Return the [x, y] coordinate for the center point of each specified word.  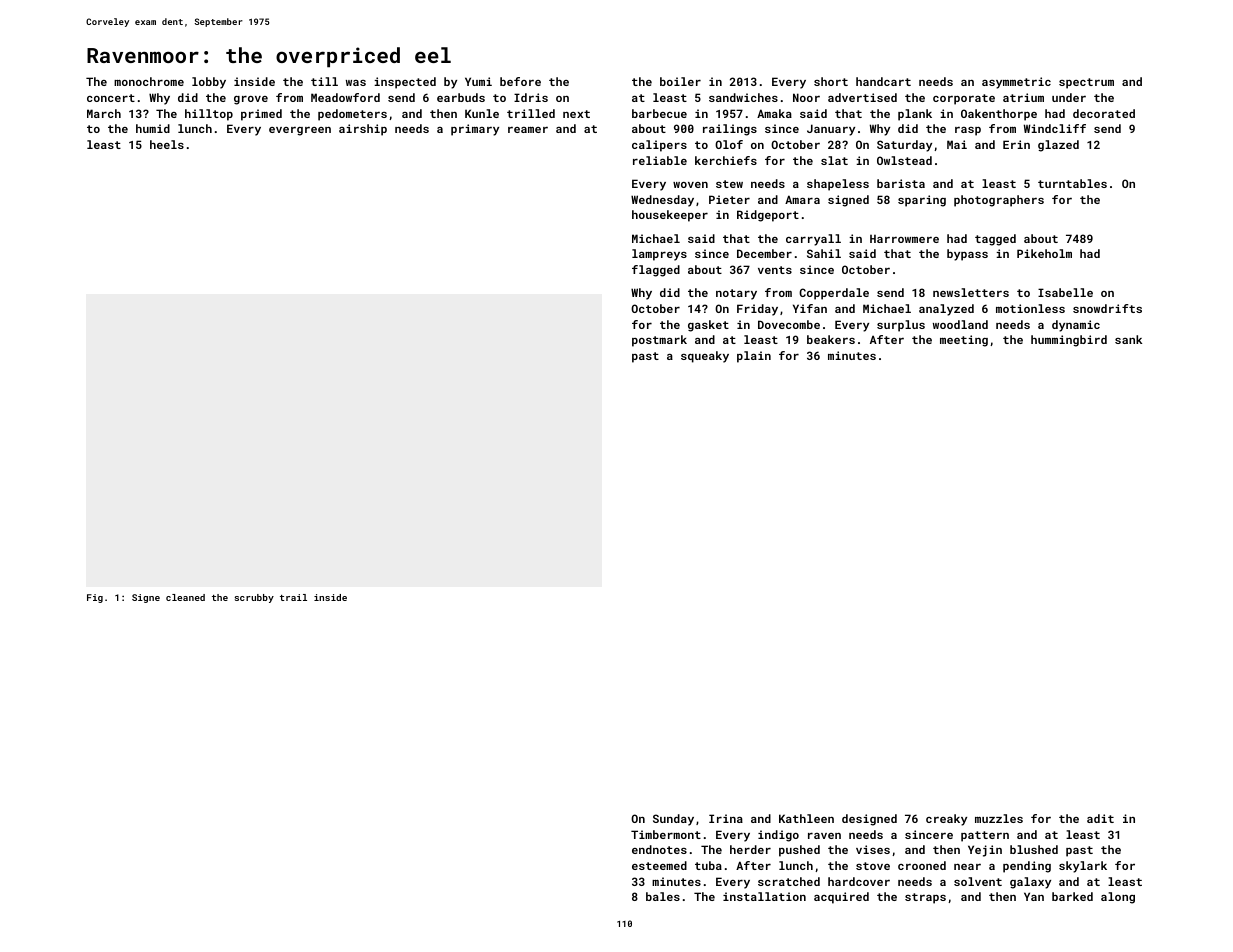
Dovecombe [789, 324]
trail [293, 597]
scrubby [254, 598]
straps [925, 898]
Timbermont [666, 834]
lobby [209, 83]
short [831, 81]
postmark [659, 341]
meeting [964, 341]
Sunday [673, 820]
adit [1100, 818]
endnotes [659, 849]
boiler [680, 81]
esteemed [659, 865]
